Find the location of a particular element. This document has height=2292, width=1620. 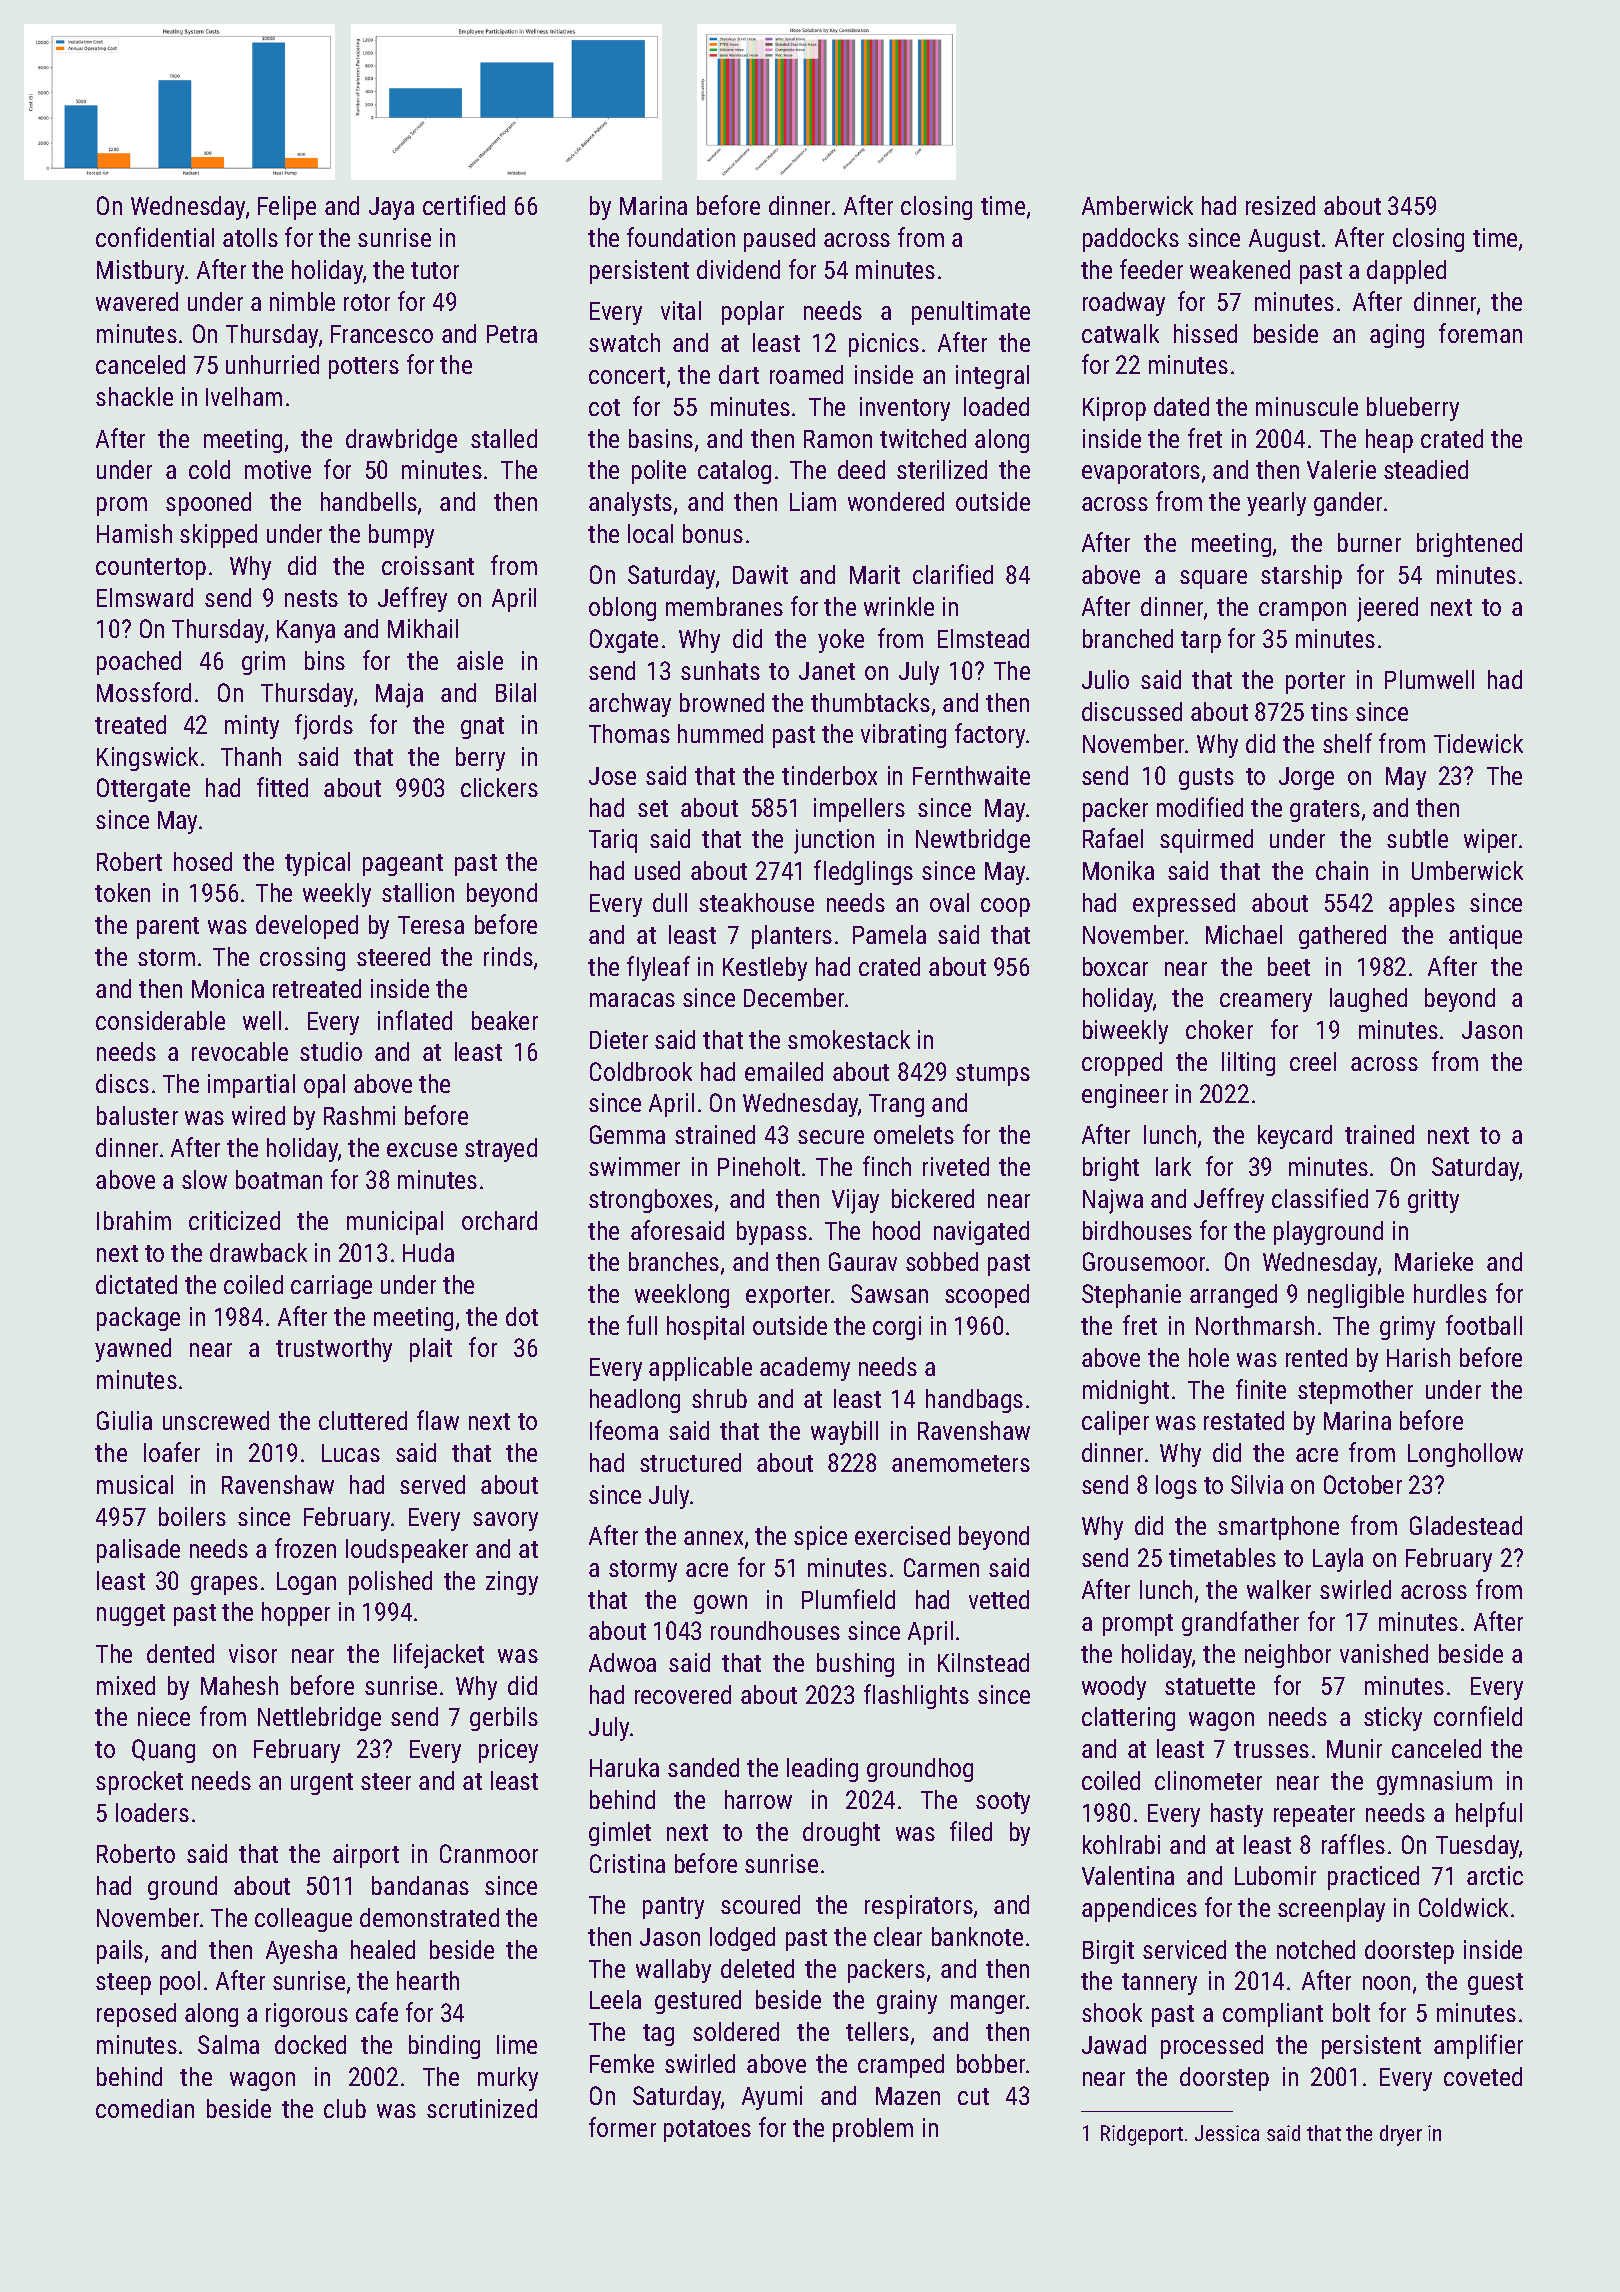

weakened is located at coordinates (1240, 269).
